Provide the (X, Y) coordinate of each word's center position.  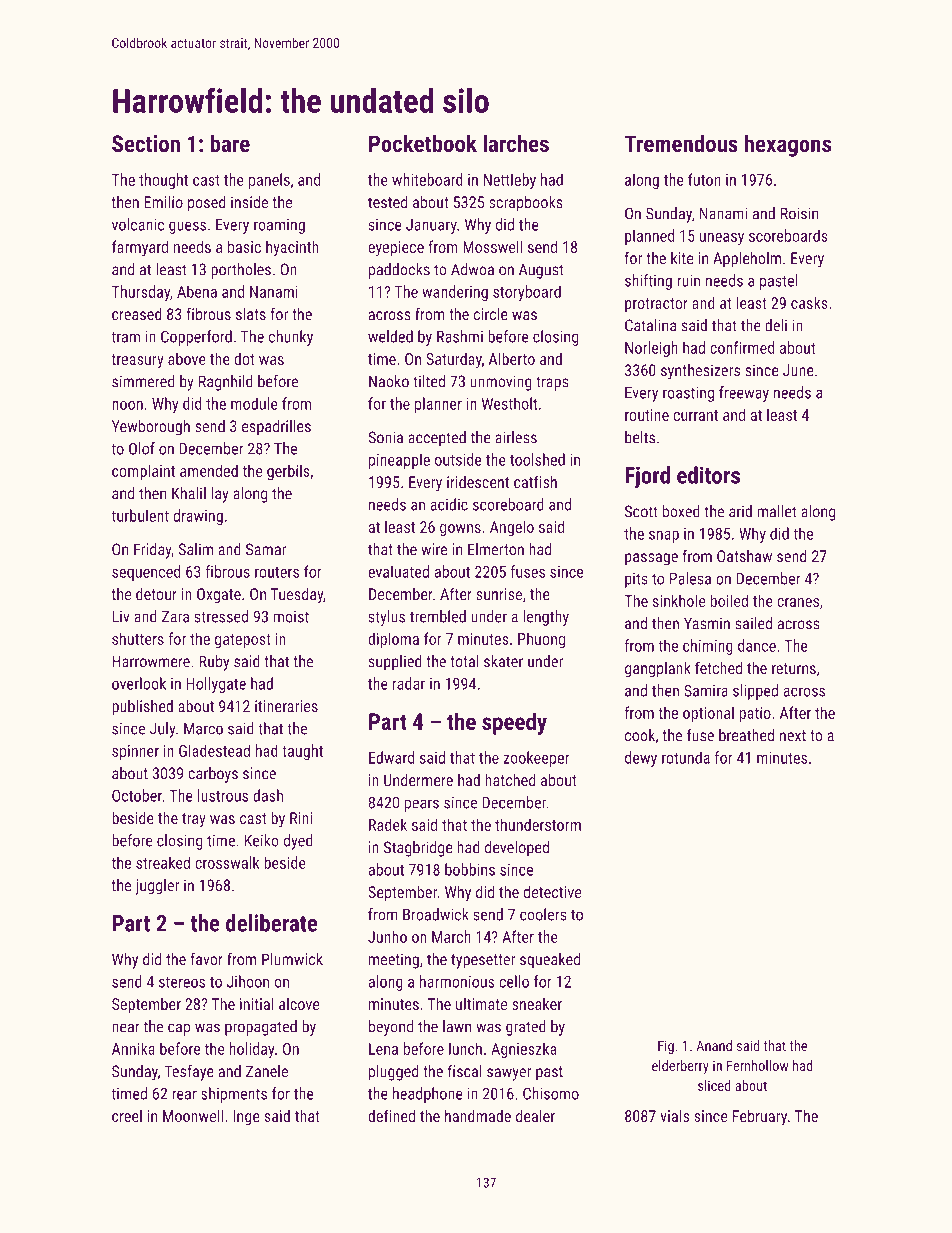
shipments (234, 1095)
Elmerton (496, 549)
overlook (139, 683)
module (254, 403)
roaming (279, 226)
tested (387, 202)
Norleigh (651, 349)
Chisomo (551, 1093)
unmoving (501, 383)
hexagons (787, 145)
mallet (777, 511)
